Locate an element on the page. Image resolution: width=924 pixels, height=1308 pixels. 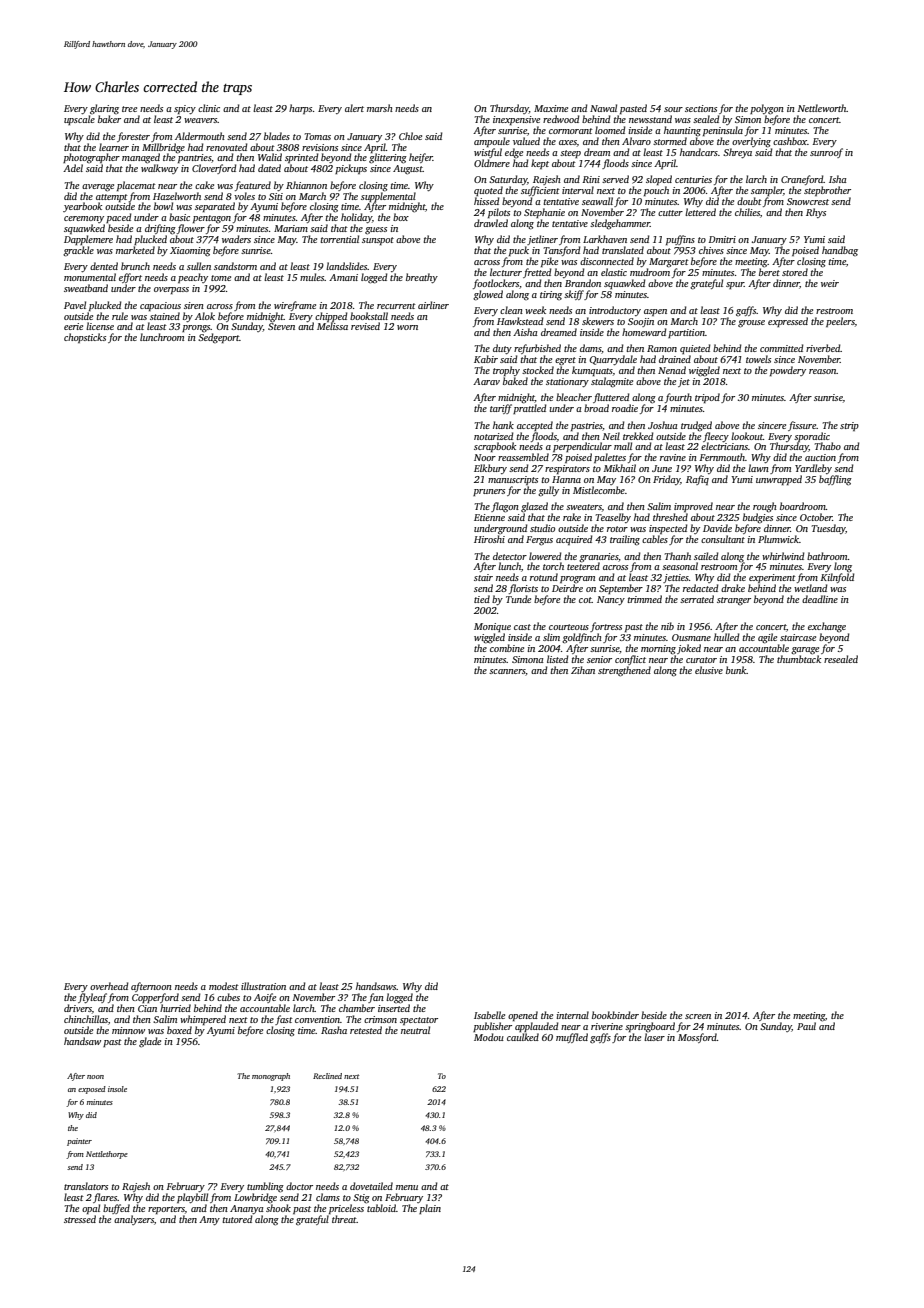
bathroom is located at coordinates (827, 556).
